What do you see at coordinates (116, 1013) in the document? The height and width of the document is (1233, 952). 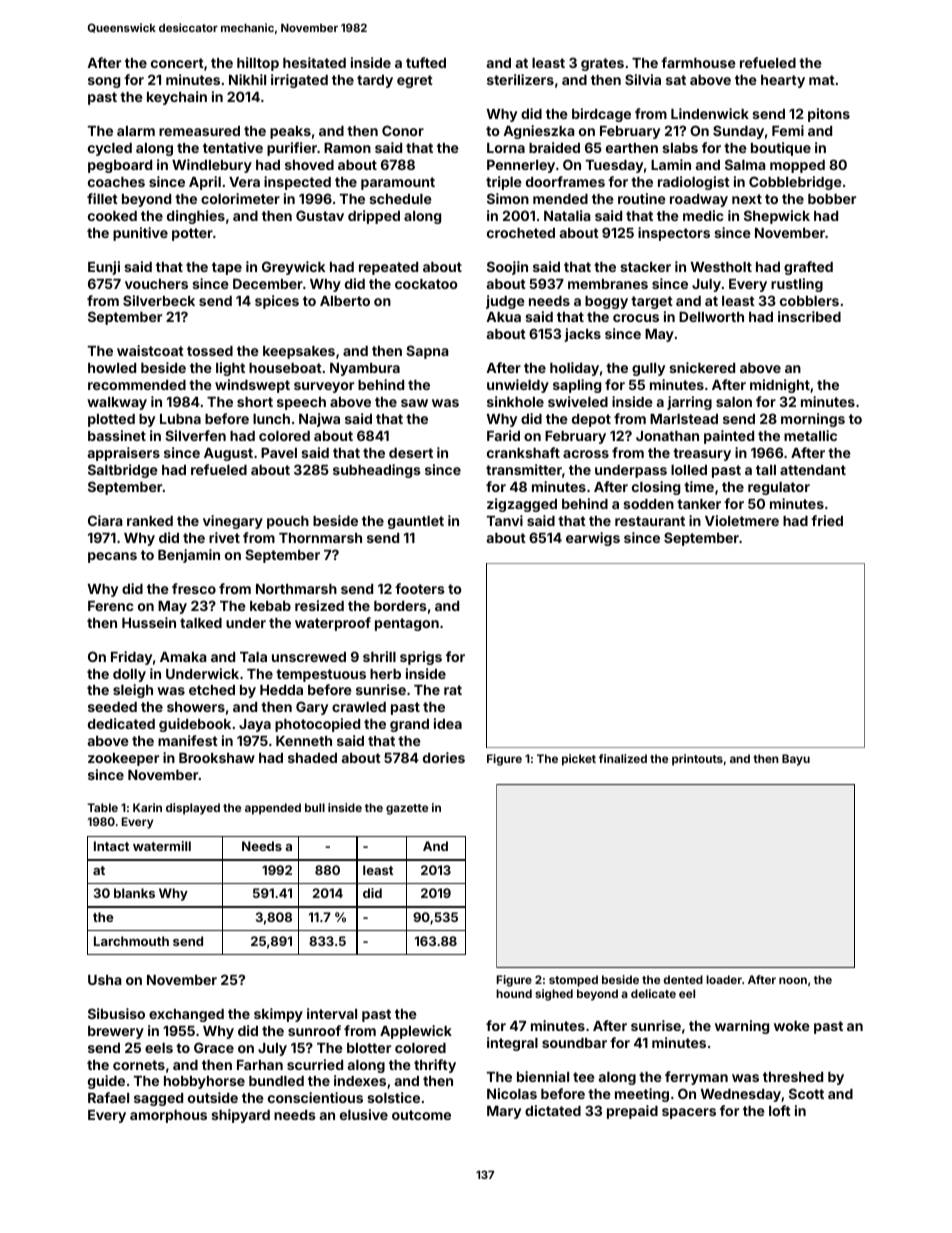 I see `Sibusiso` at bounding box center [116, 1013].
